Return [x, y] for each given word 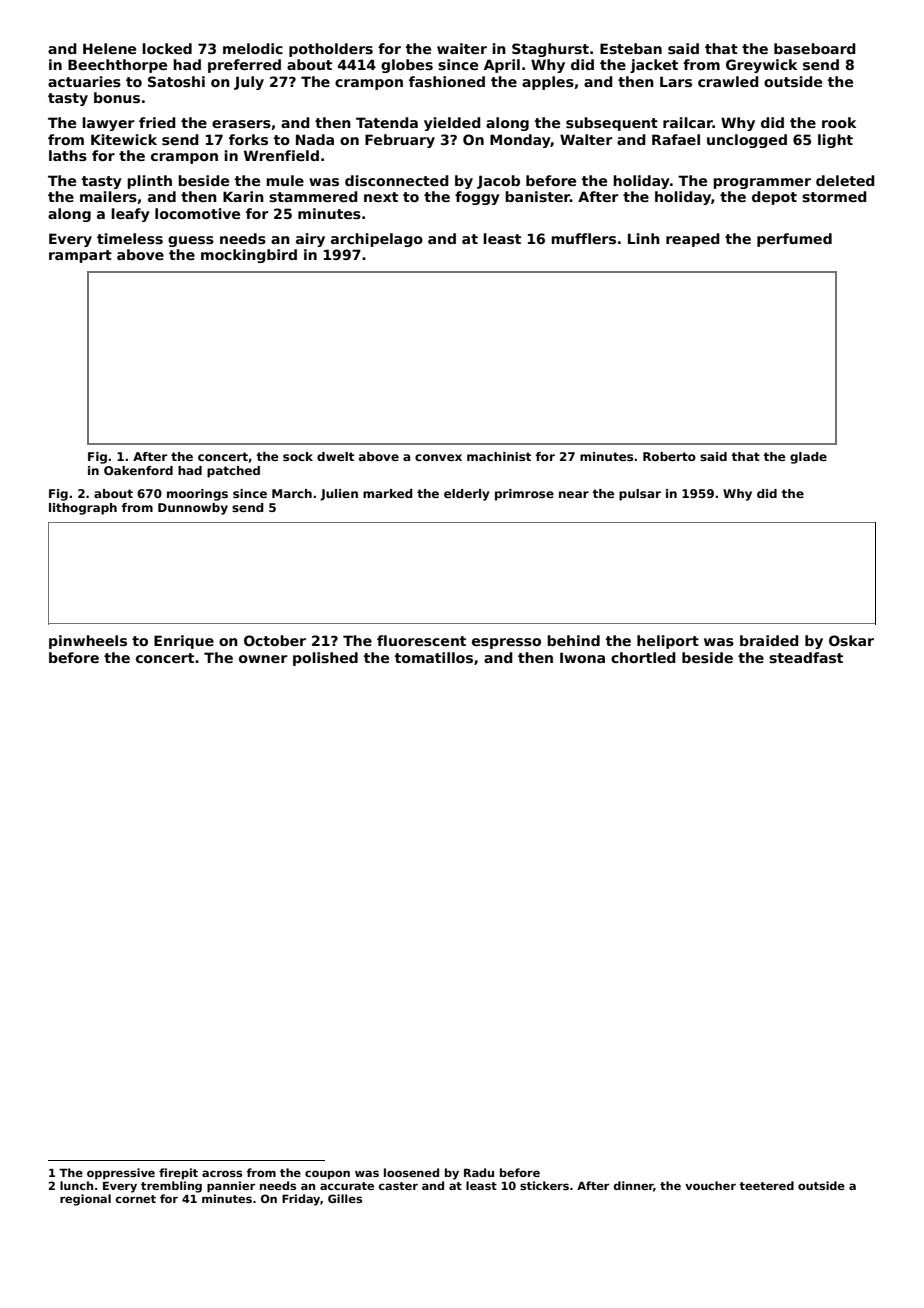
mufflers [583, 238]
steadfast [806, 657]
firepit [178, 1174]
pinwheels [88, 642]
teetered [766, 1185]
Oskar [851, 640]
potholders [331, 50]
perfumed [794, 240]
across [222, 1173]
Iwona [582, 657]
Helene [109, 48]
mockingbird [249, 256]
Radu [479, 1172]
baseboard [815, 48]
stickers [544, 1185]
